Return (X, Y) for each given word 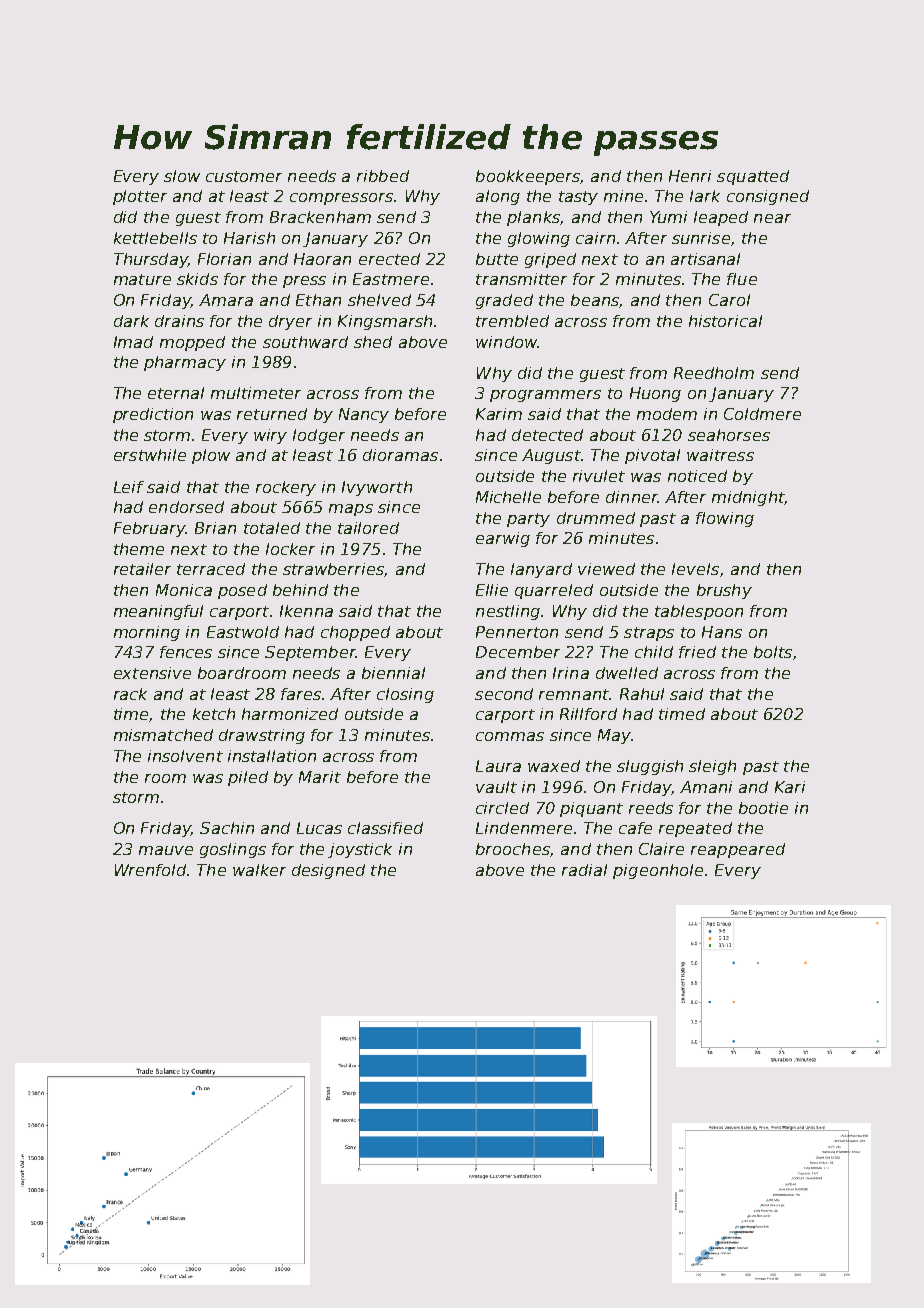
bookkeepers (528, 177)
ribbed (383, 176)
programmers (545, 396)
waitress (720, 455)
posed (242, 591)
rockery (286, 488)
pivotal (652, 456)
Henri (690, 176)
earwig (503, 539)
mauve (166, 850)
